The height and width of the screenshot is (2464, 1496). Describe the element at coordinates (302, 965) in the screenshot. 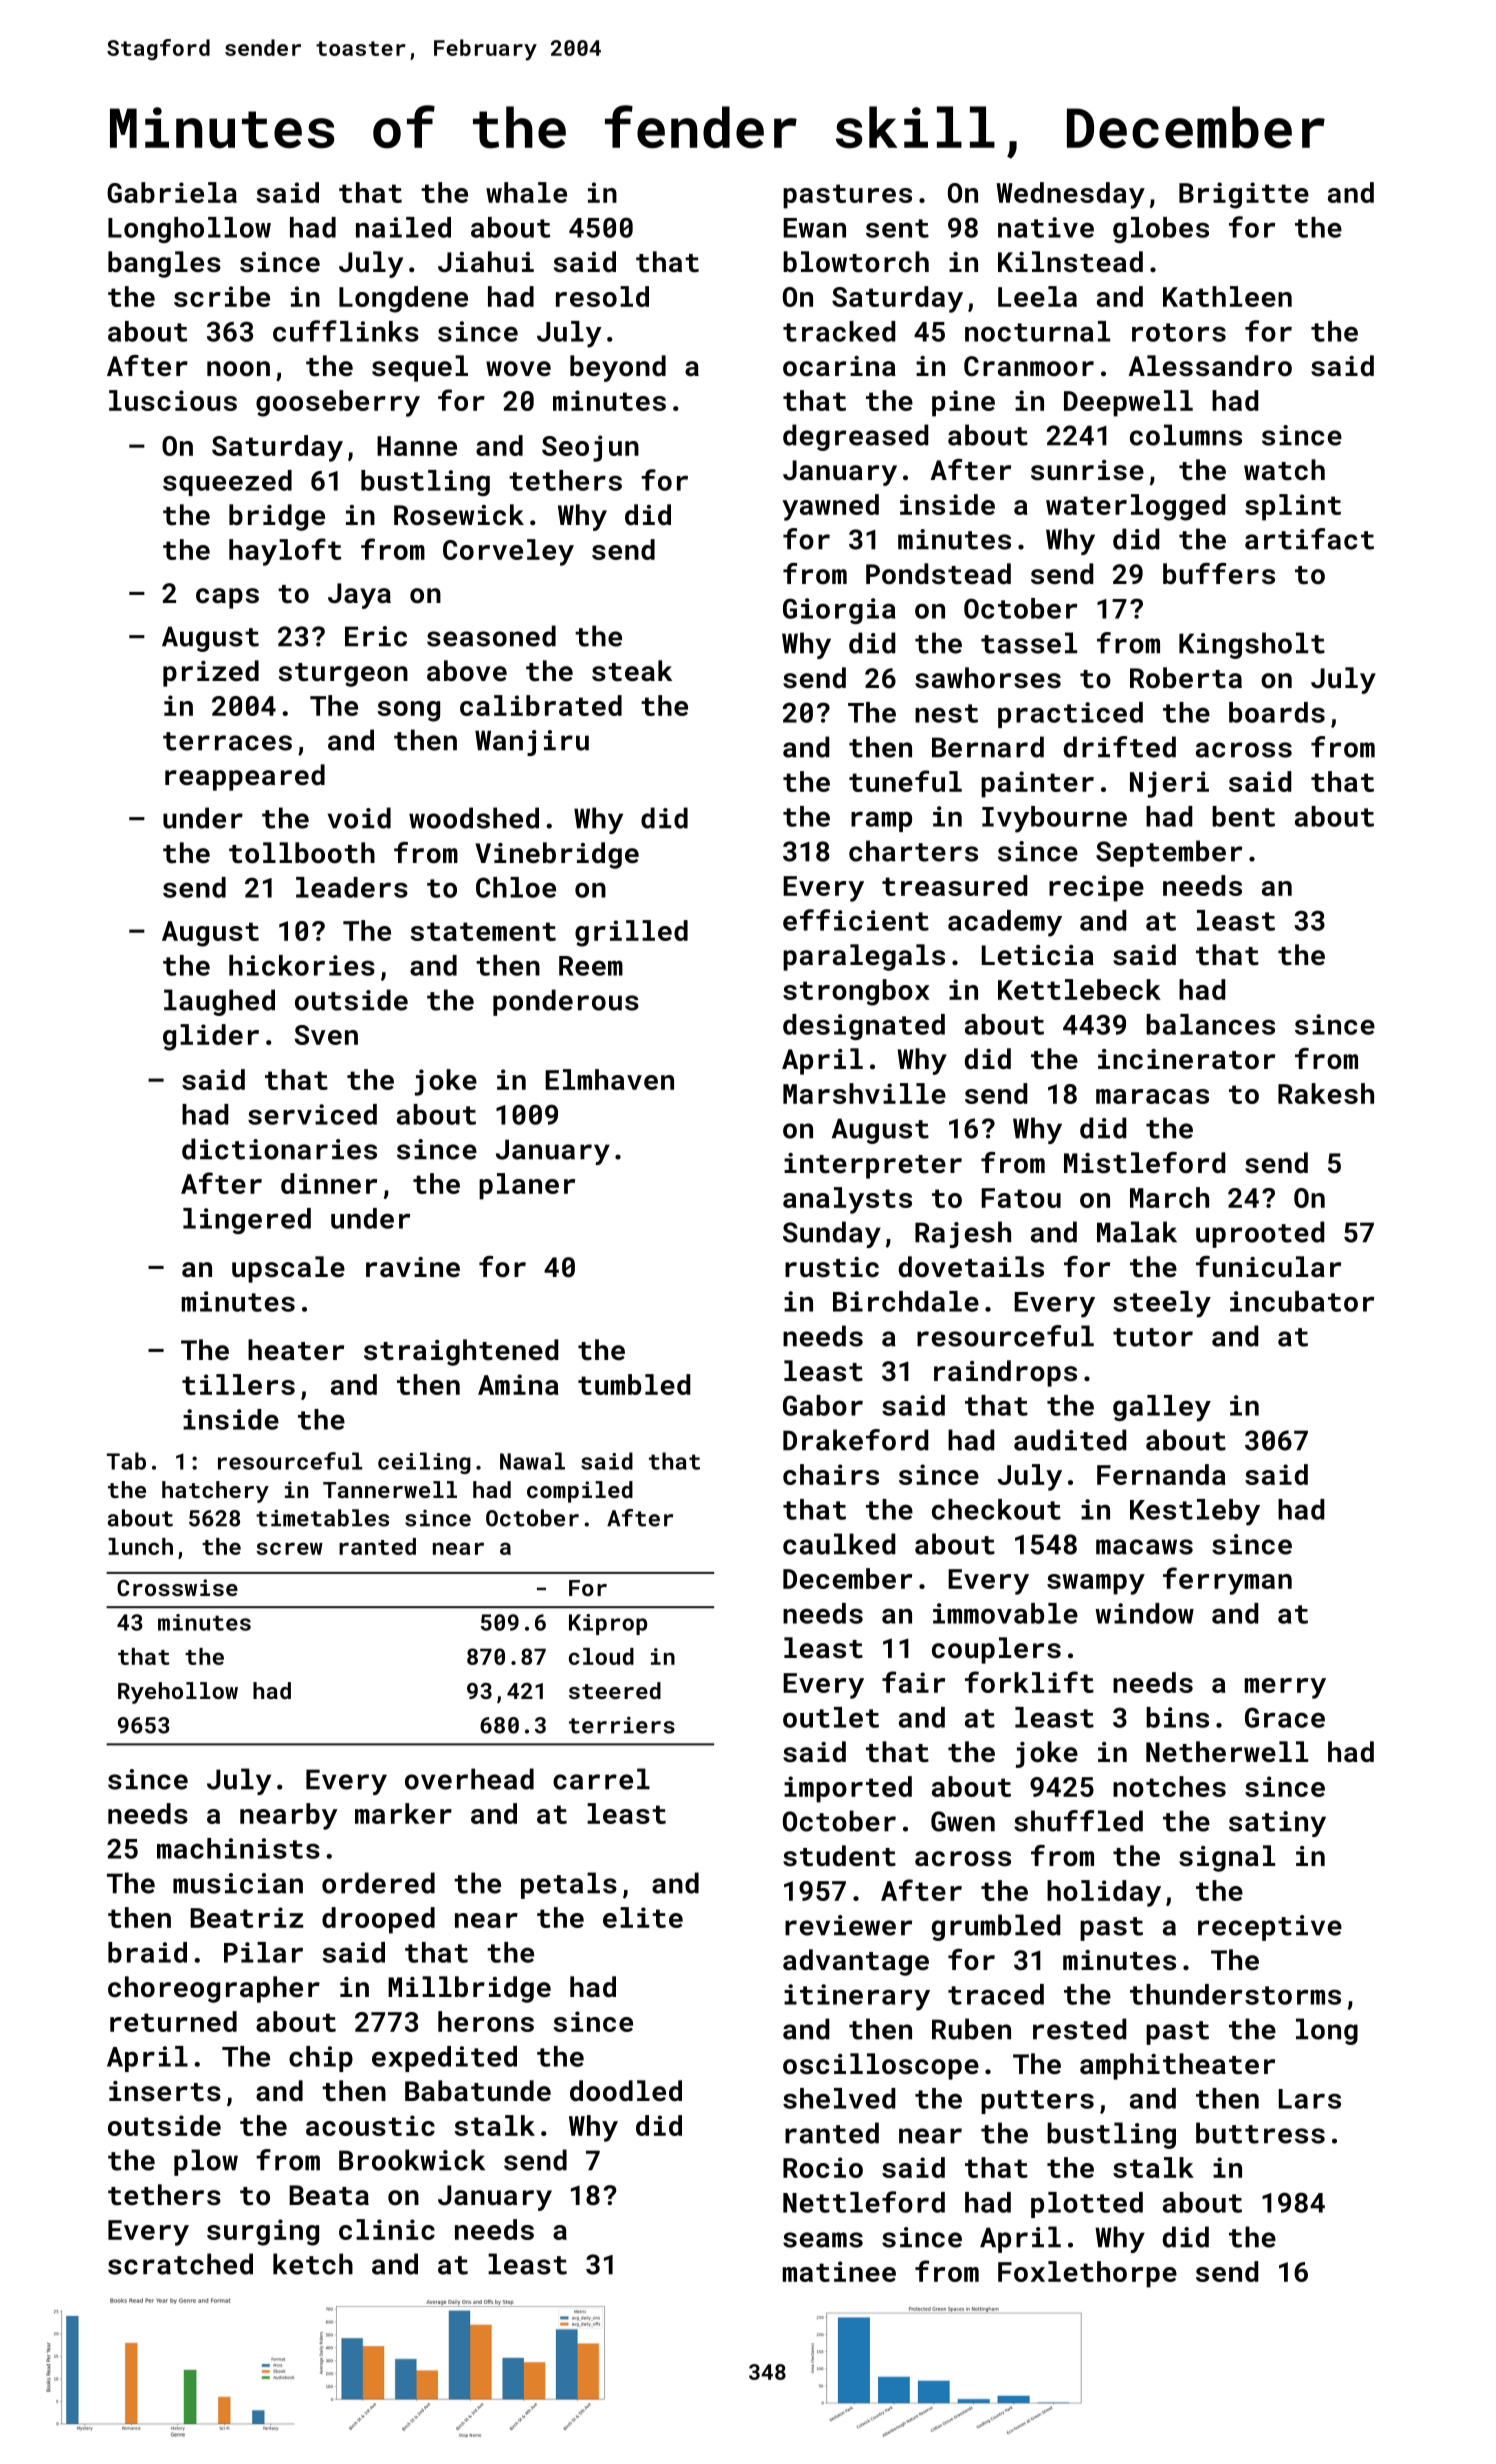

I see `hickories` at that location.
